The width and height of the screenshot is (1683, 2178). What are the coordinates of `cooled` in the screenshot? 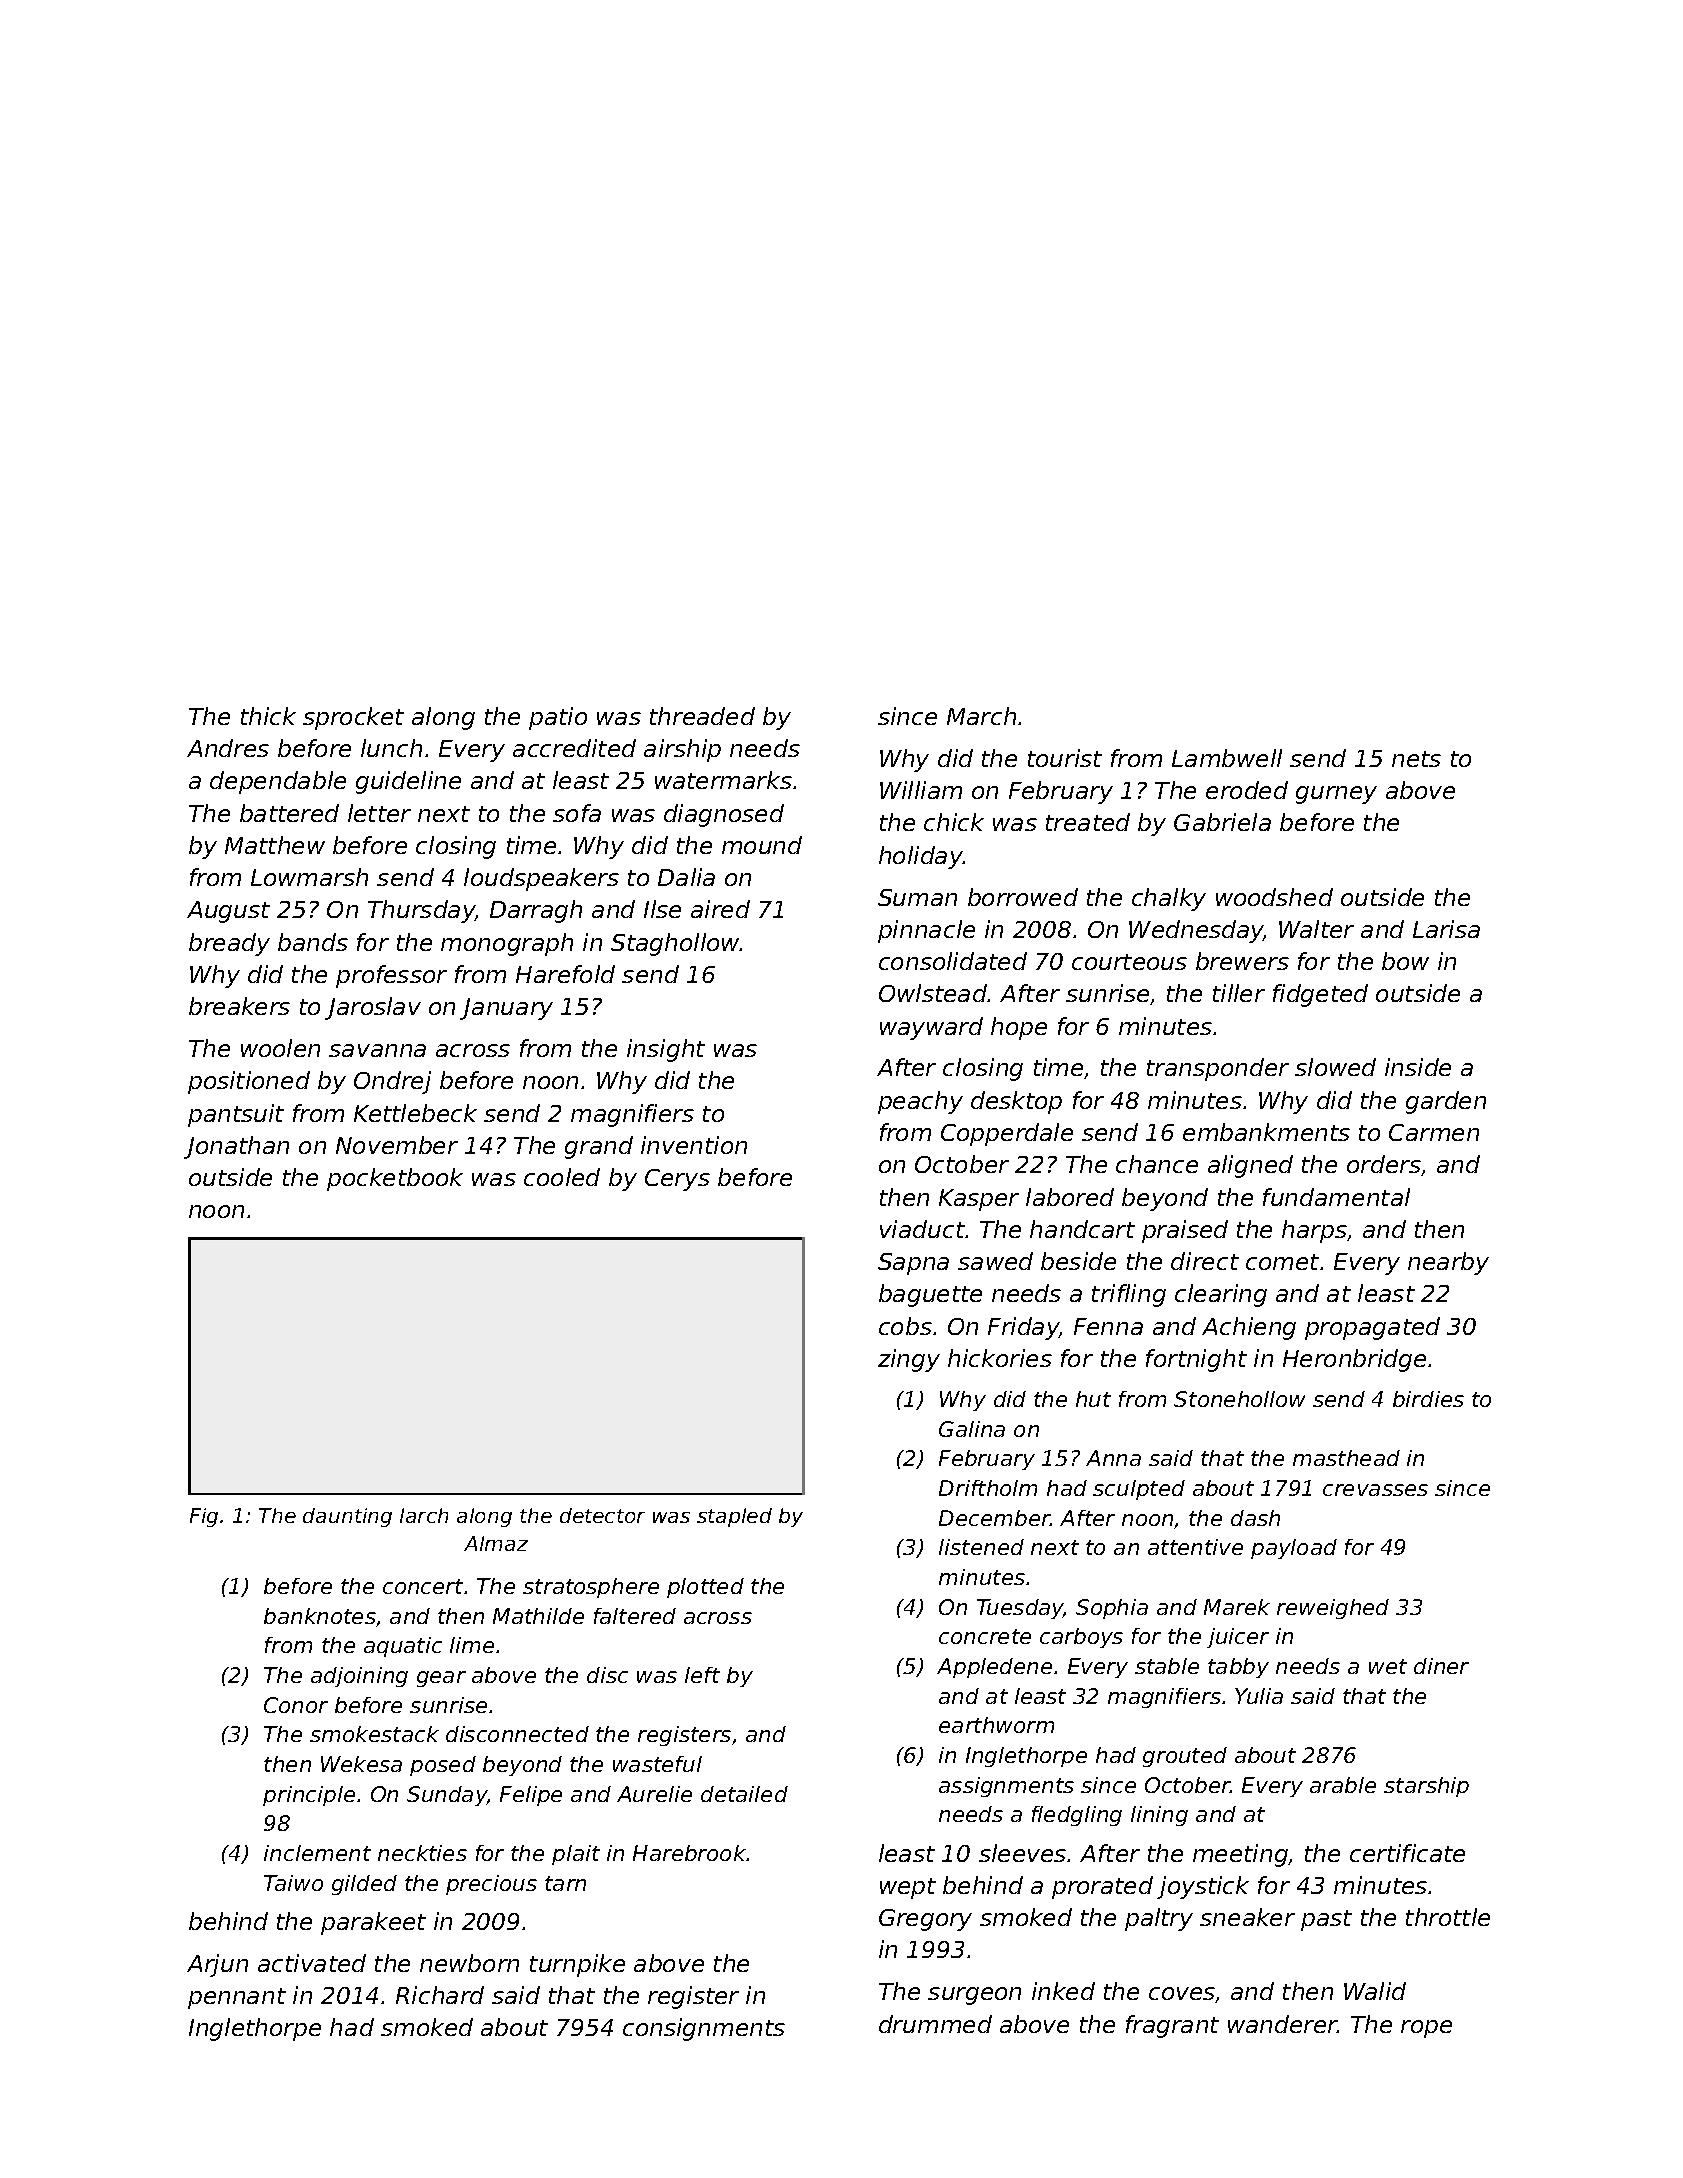 It's located at (562, 1177).
